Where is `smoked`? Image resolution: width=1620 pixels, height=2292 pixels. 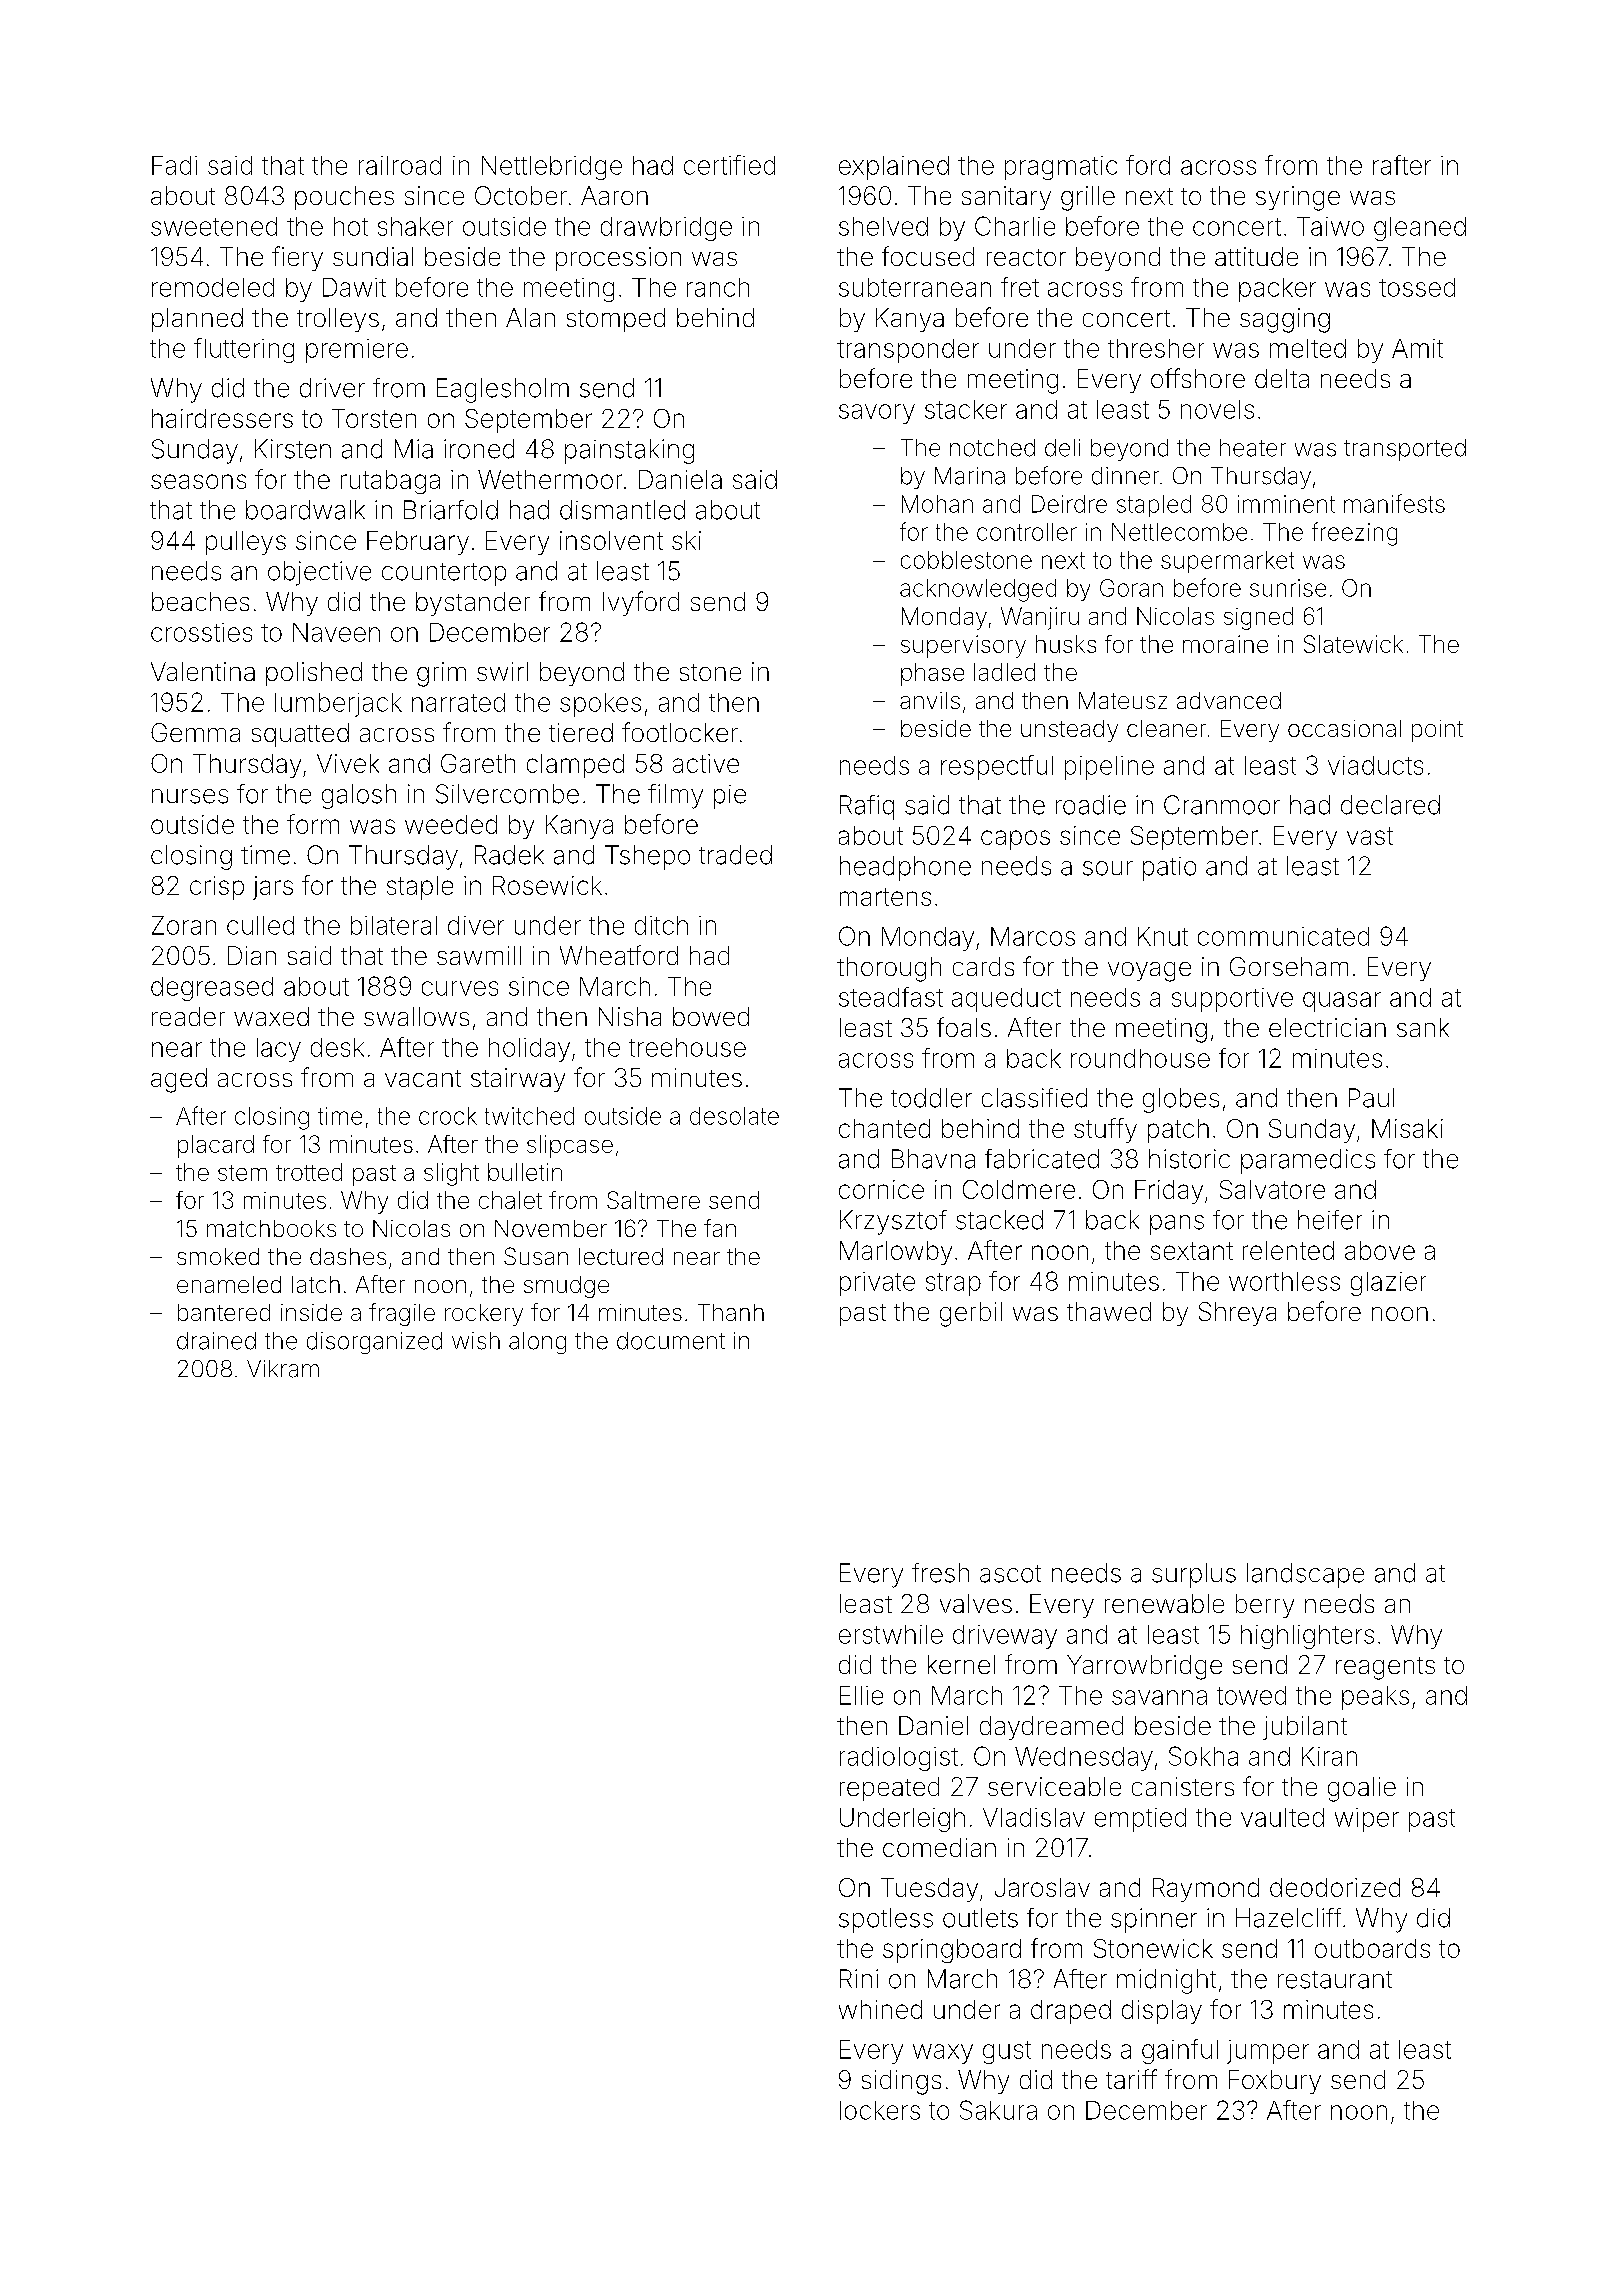
smoked is located at coordinates (218, 1256).
